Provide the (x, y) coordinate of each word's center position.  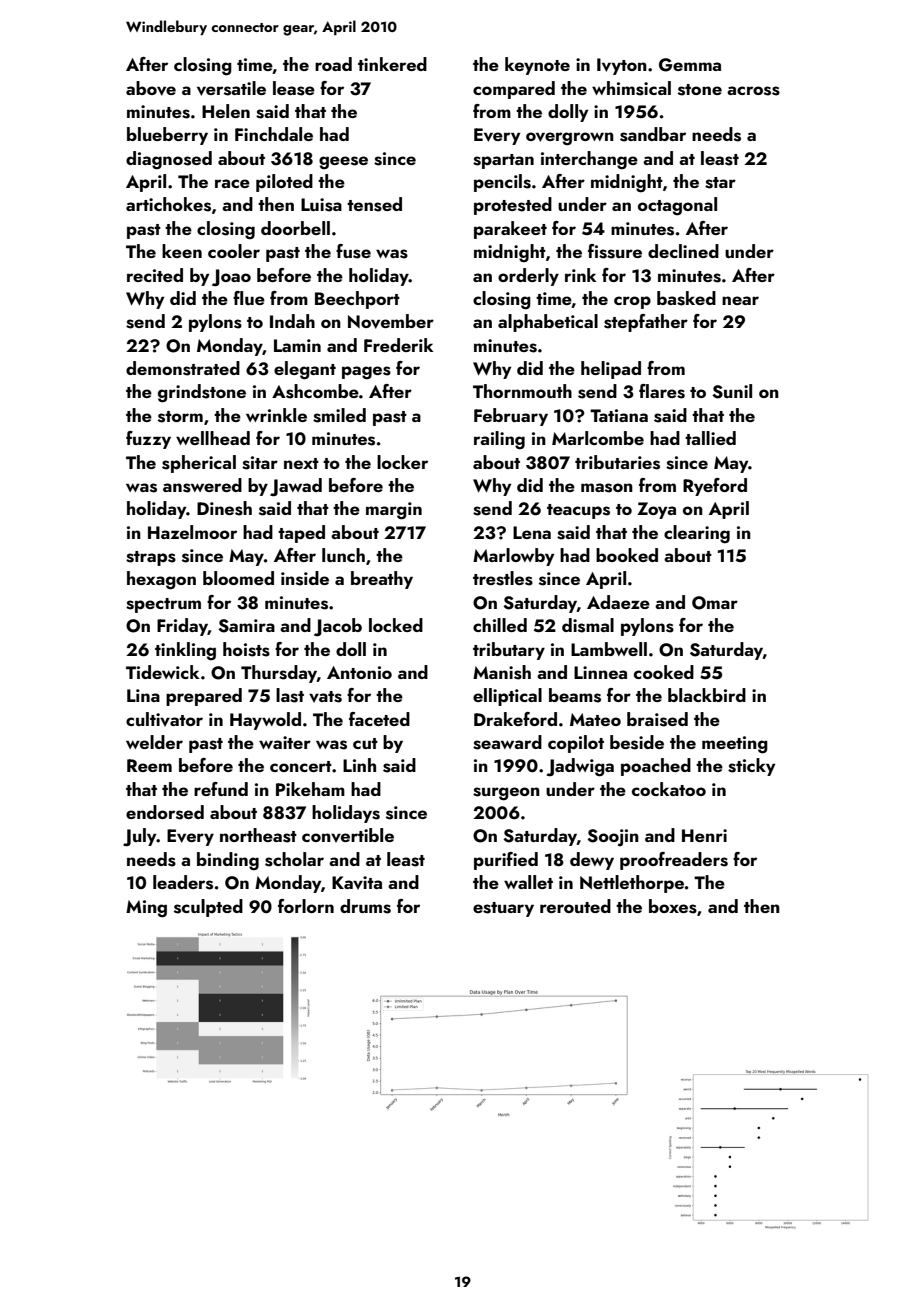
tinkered (392, 64)
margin (394, 511)
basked (686, 298)
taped (301, 534)
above (151, 88)
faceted (379, 719)
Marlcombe (598, 438)
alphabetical (548, 323)
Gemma (690, 65)
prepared (204, 697)
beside (637, 742)
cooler (234, 251)
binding (228, 861)
